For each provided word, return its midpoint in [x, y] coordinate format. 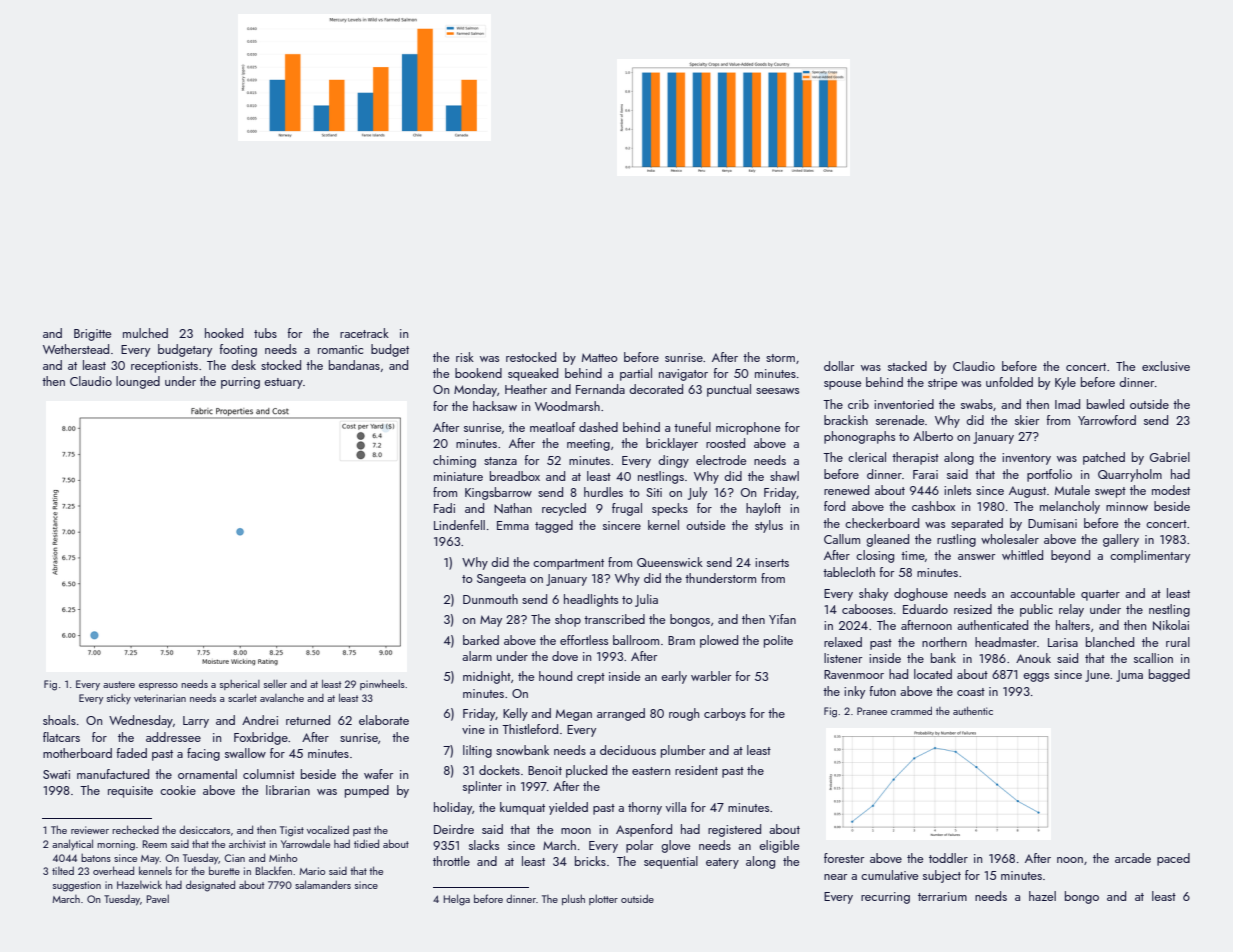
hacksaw [495, 406]
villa [676, 807]
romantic [340, 349]
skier [1027, 420]
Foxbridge [261, 738]
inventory [1026, 459]
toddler [948, 858]
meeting [588, 445]
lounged [138, 382]
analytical [72, 844]
